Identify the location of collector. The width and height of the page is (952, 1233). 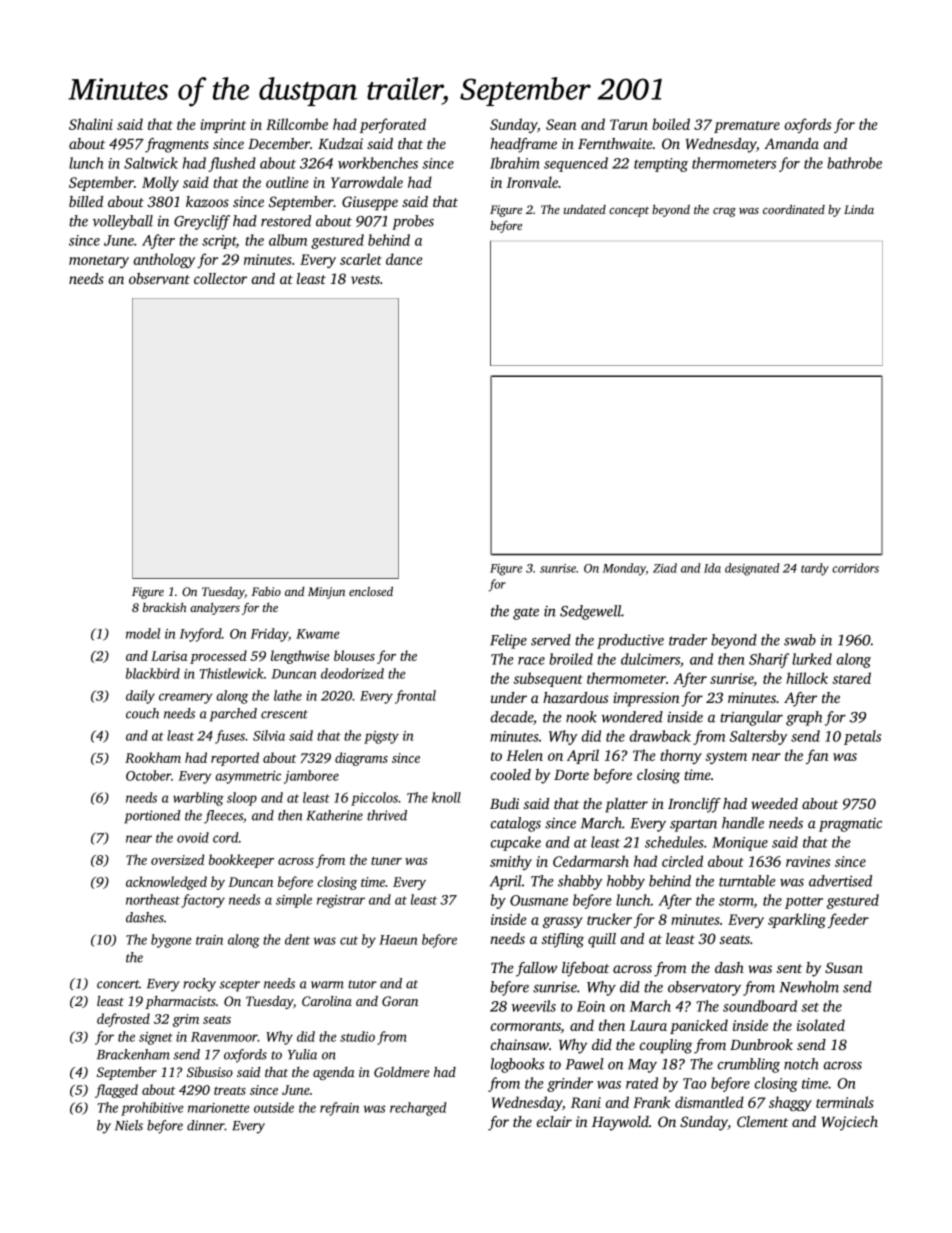
(220, 278).
